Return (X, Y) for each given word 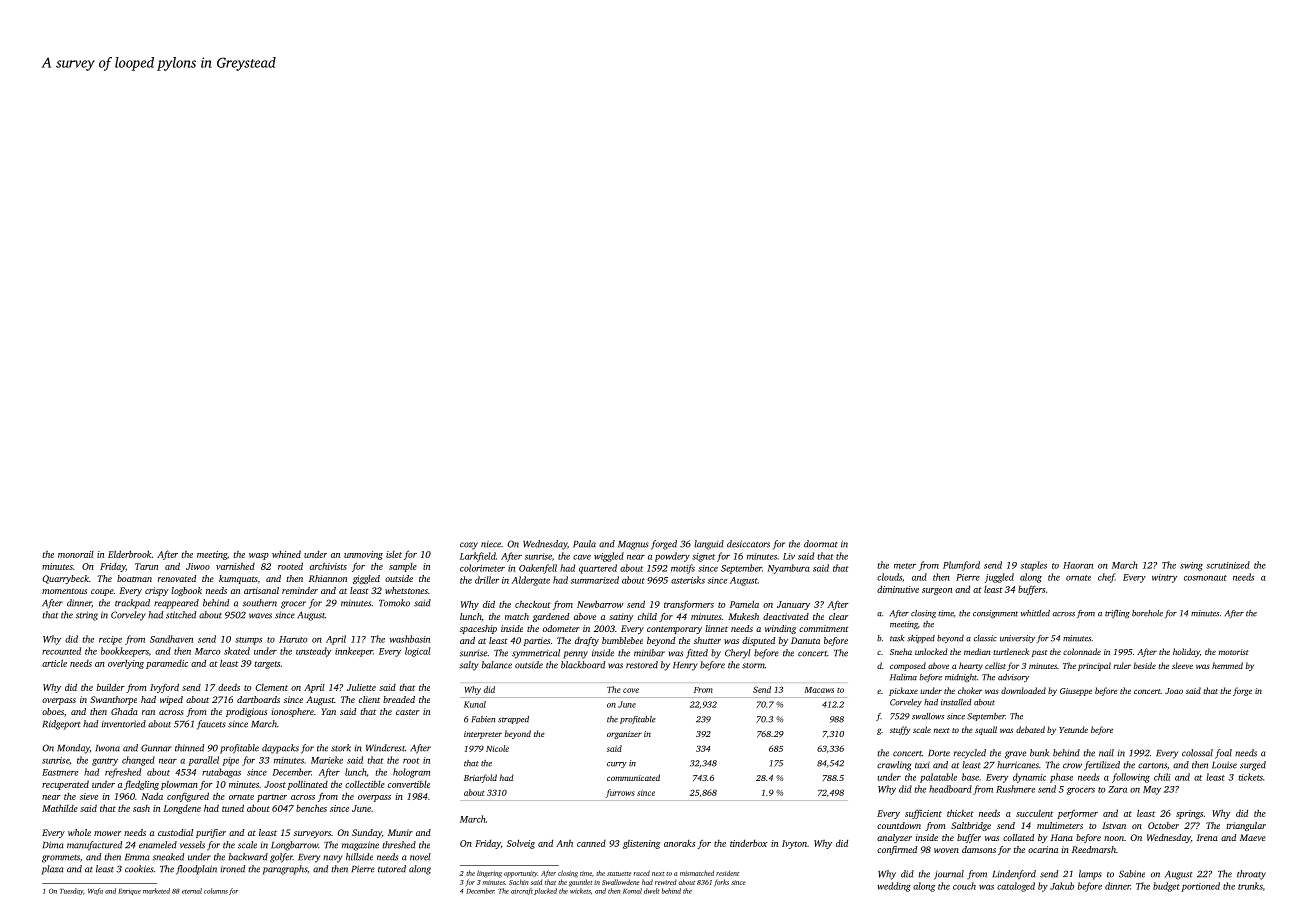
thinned (189, 748)
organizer (624, 735)
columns (216, 891)
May (1152, 790)
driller (487, 580)
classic (985, 638)
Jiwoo (198, 566)
